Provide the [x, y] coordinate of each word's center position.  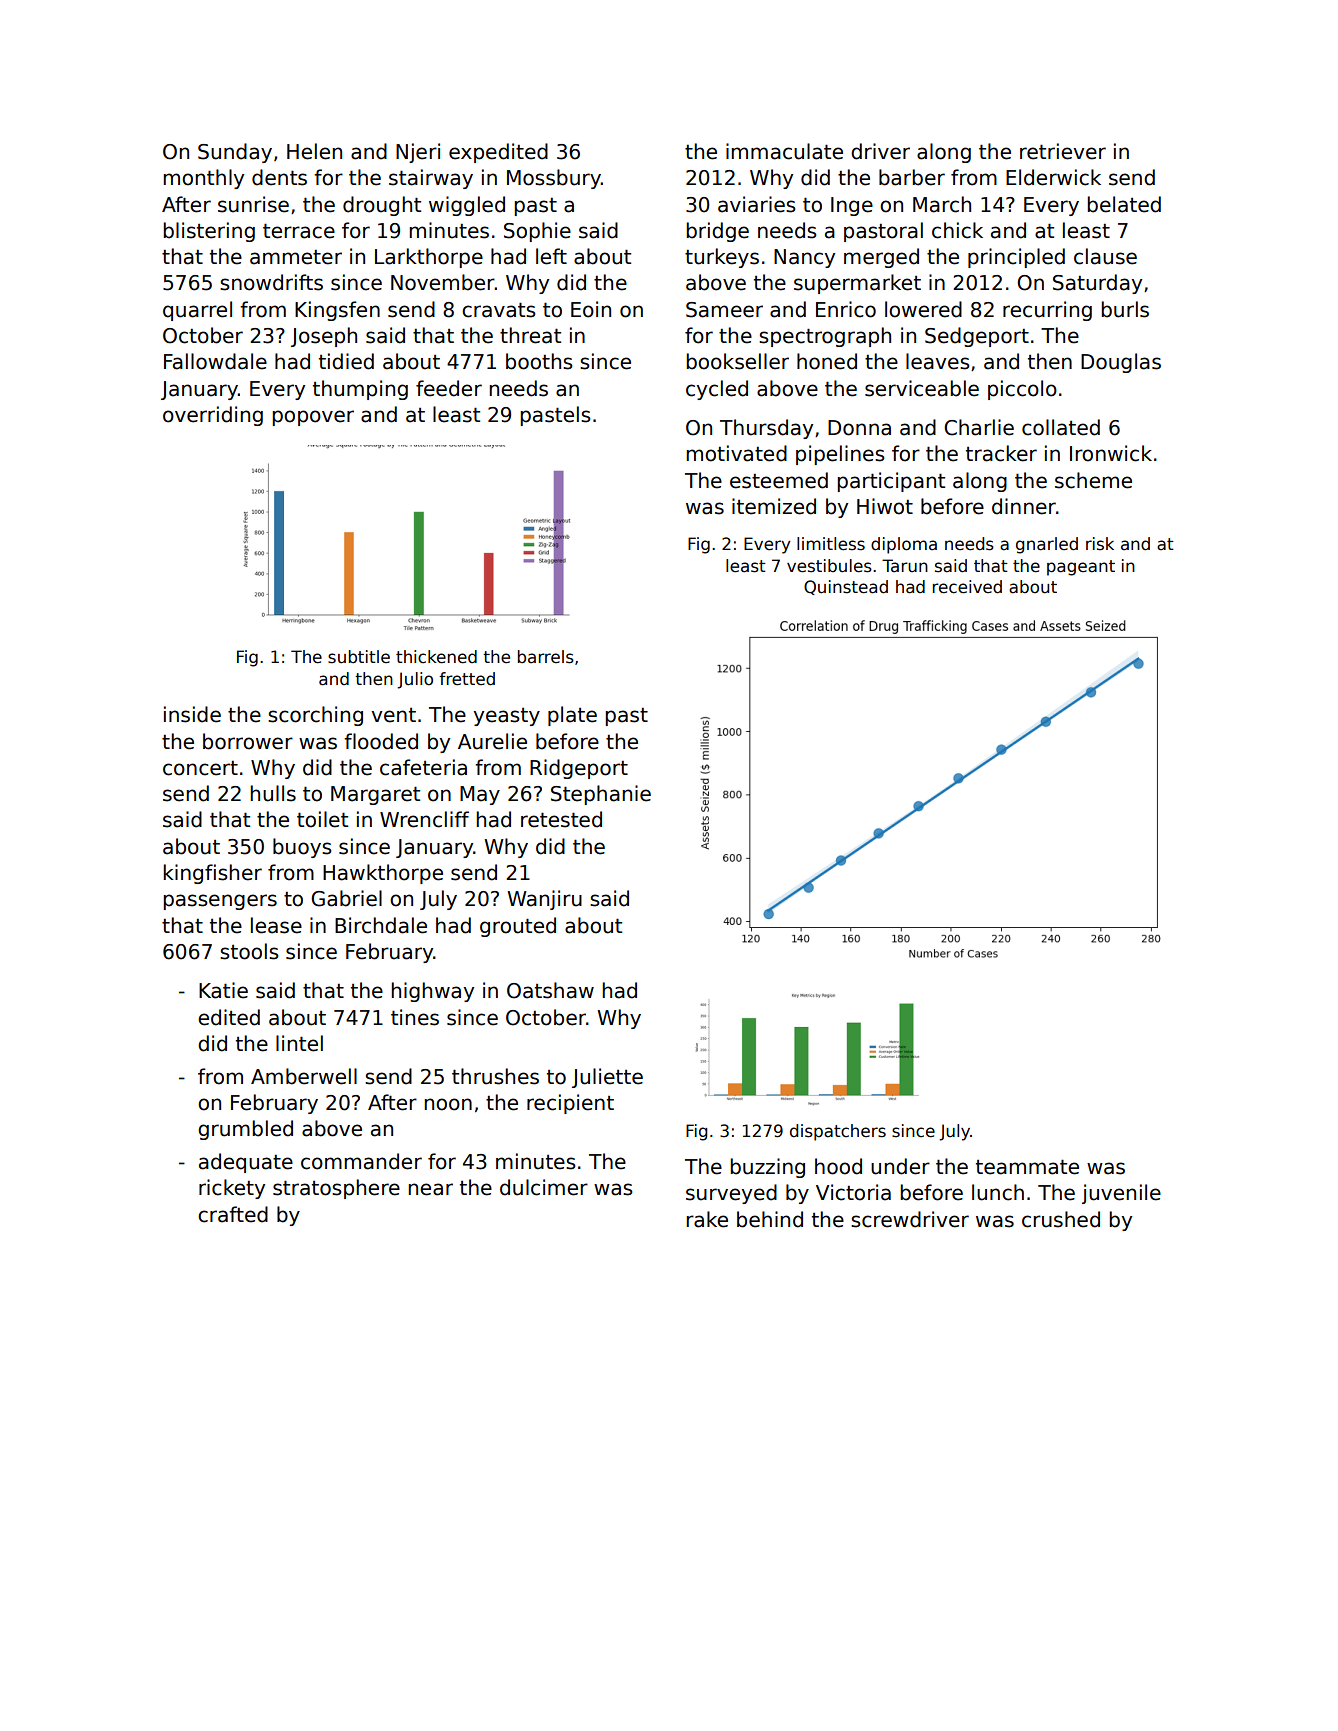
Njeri [418, 153]
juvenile [1121, 1194]
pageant [1081, 568]
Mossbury [554, 179]
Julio [415, 680]
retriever [1063, 151]
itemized [774, 506]
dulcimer [544, 1187]
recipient [570, 1104]
